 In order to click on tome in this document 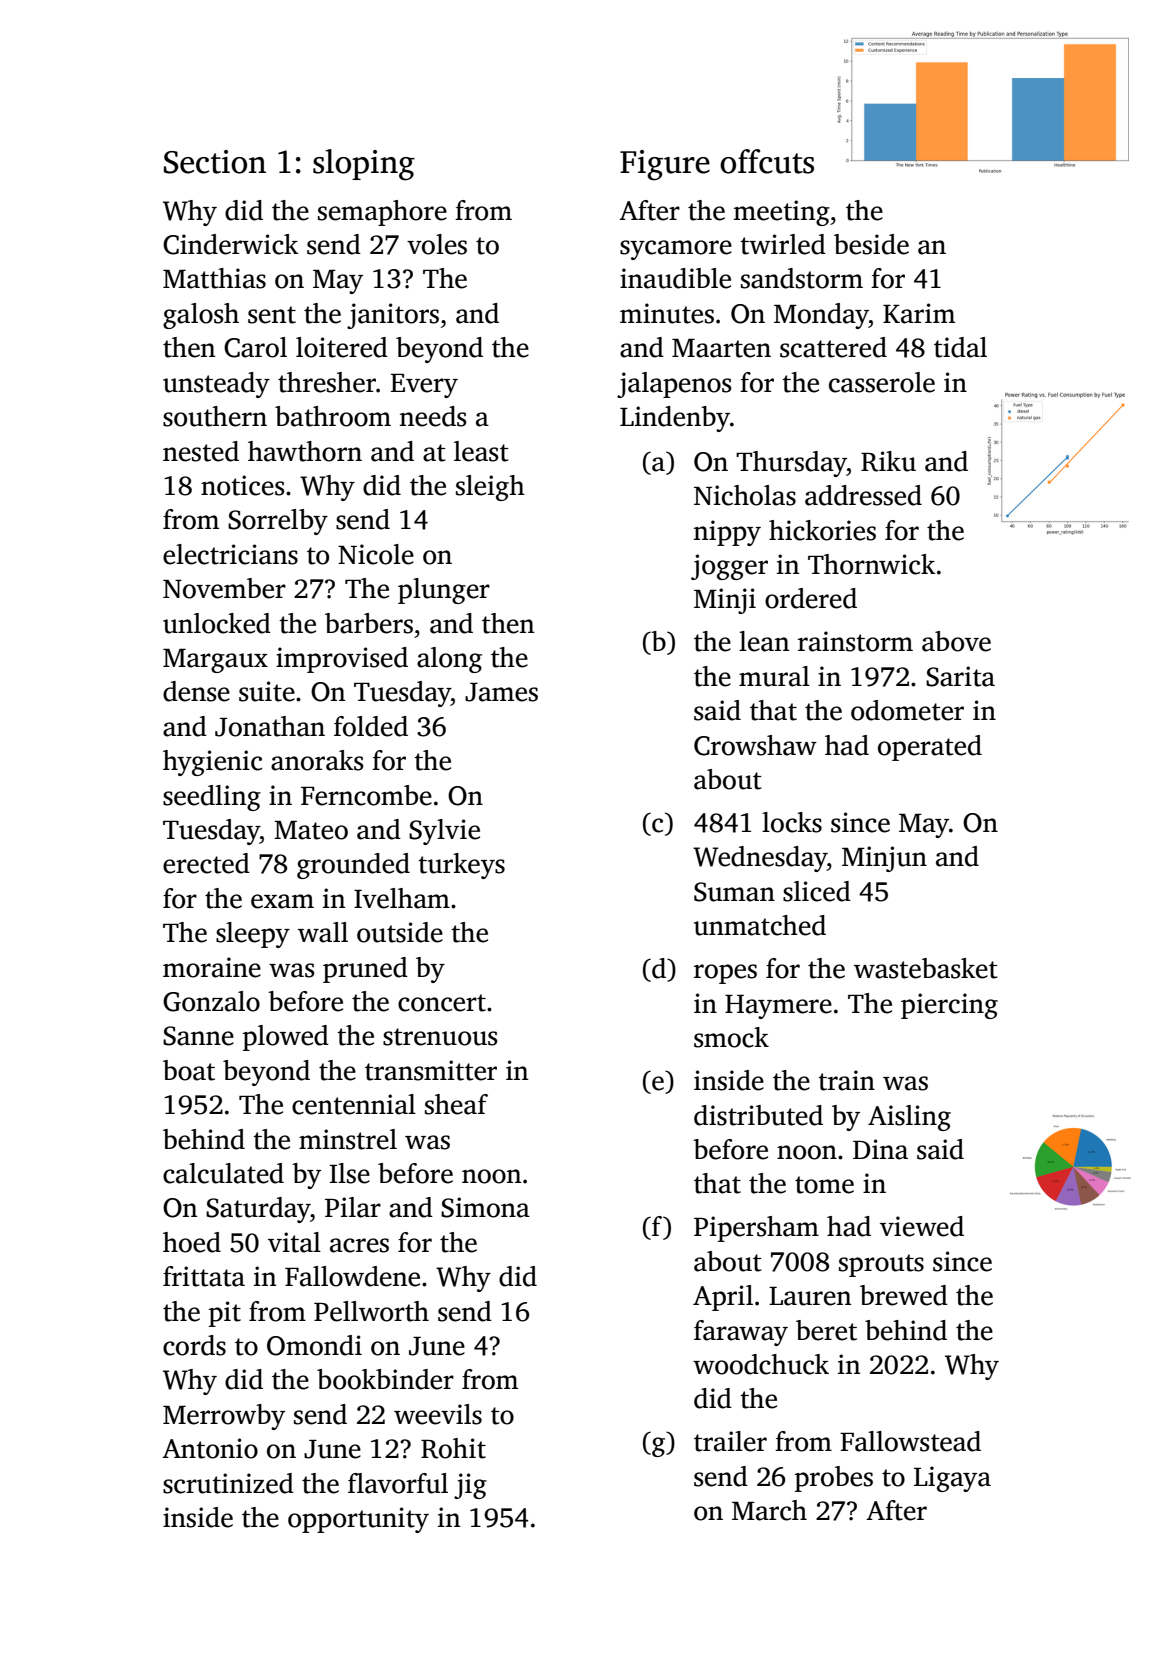, I will do `click(824, 1185)`.
